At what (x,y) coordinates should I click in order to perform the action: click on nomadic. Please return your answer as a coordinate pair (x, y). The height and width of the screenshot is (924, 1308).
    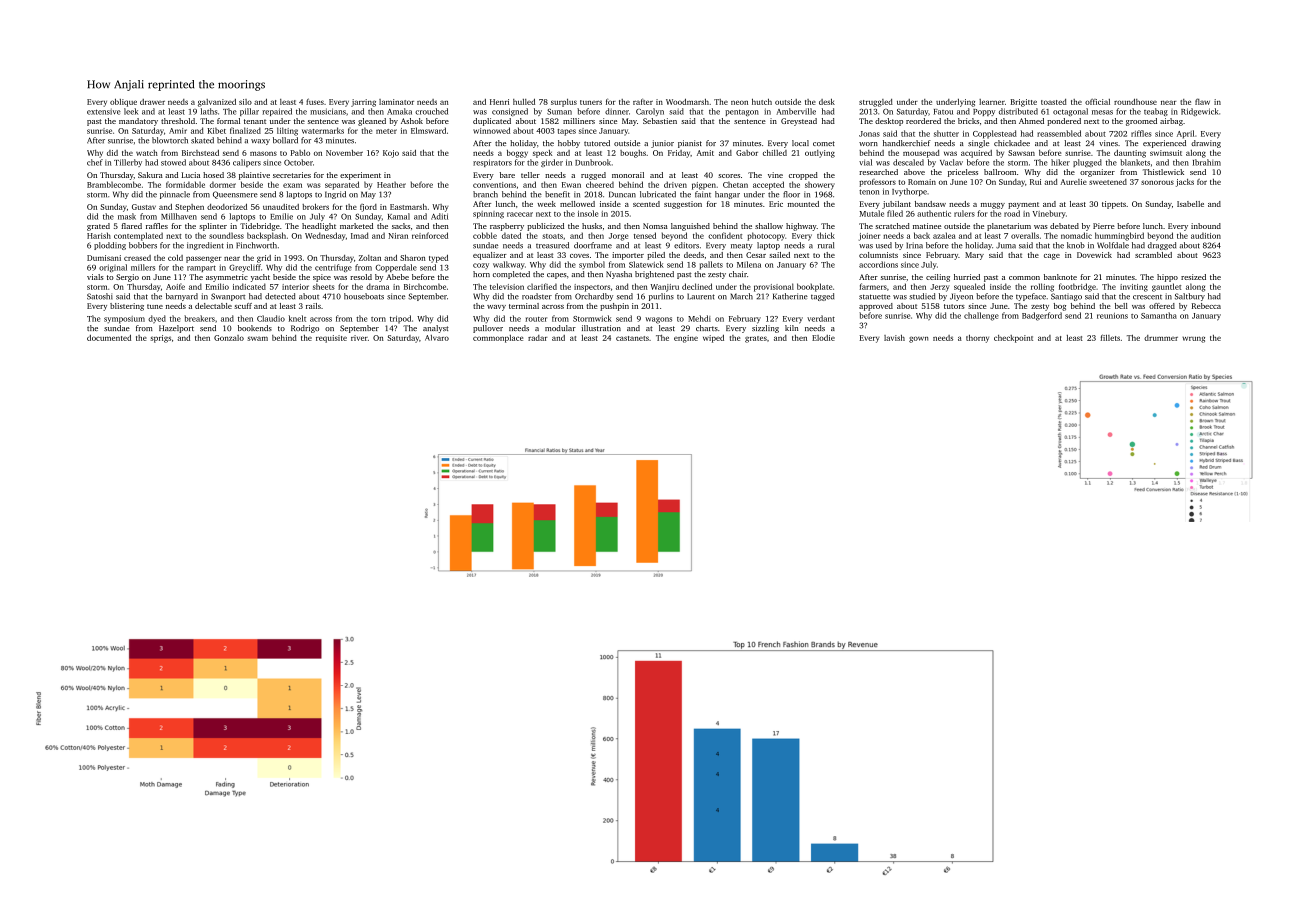
    Looking at the image, I should click on (1076, 235).
